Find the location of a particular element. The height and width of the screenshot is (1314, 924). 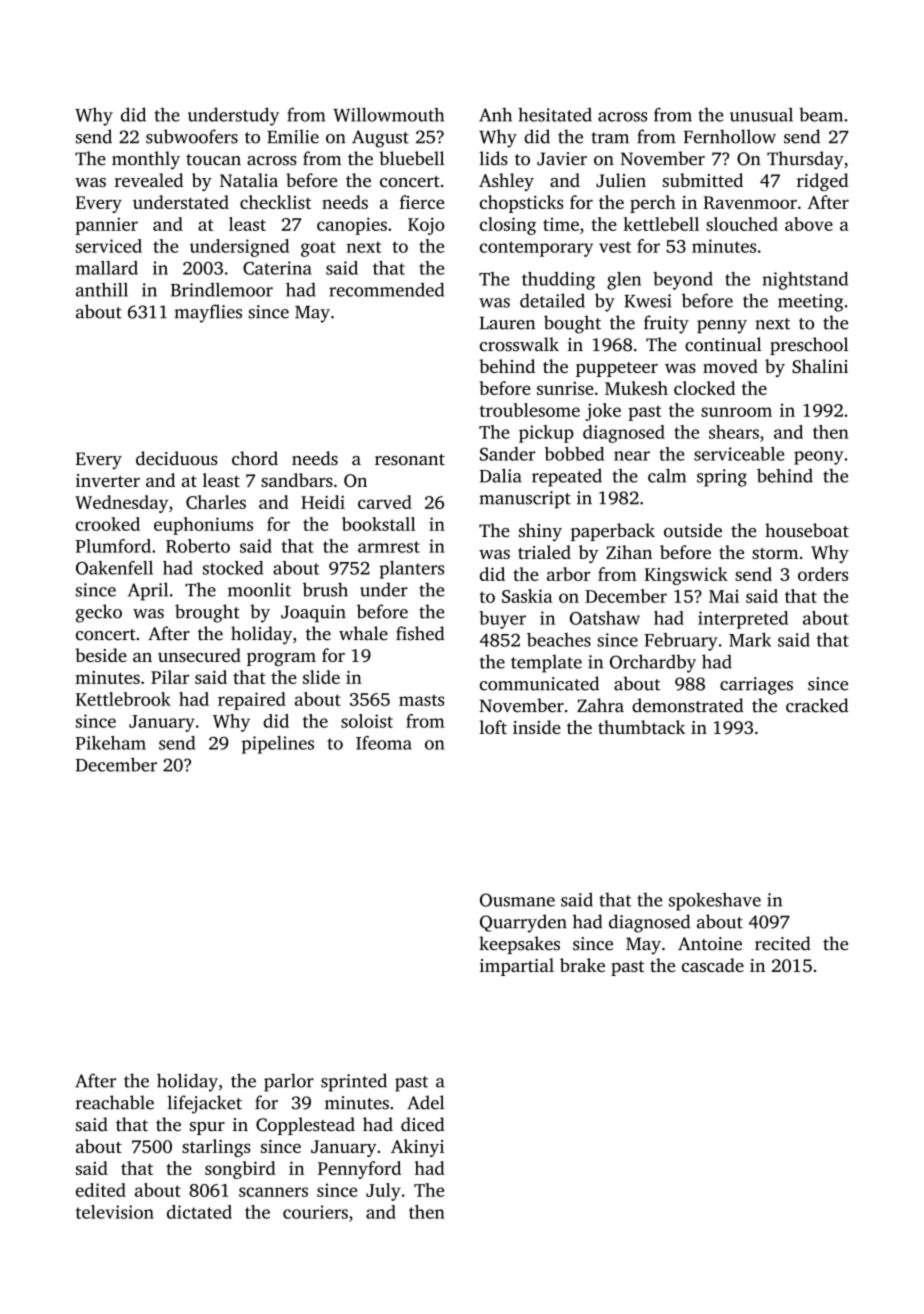

recited is located at coordinates (783, 943).
